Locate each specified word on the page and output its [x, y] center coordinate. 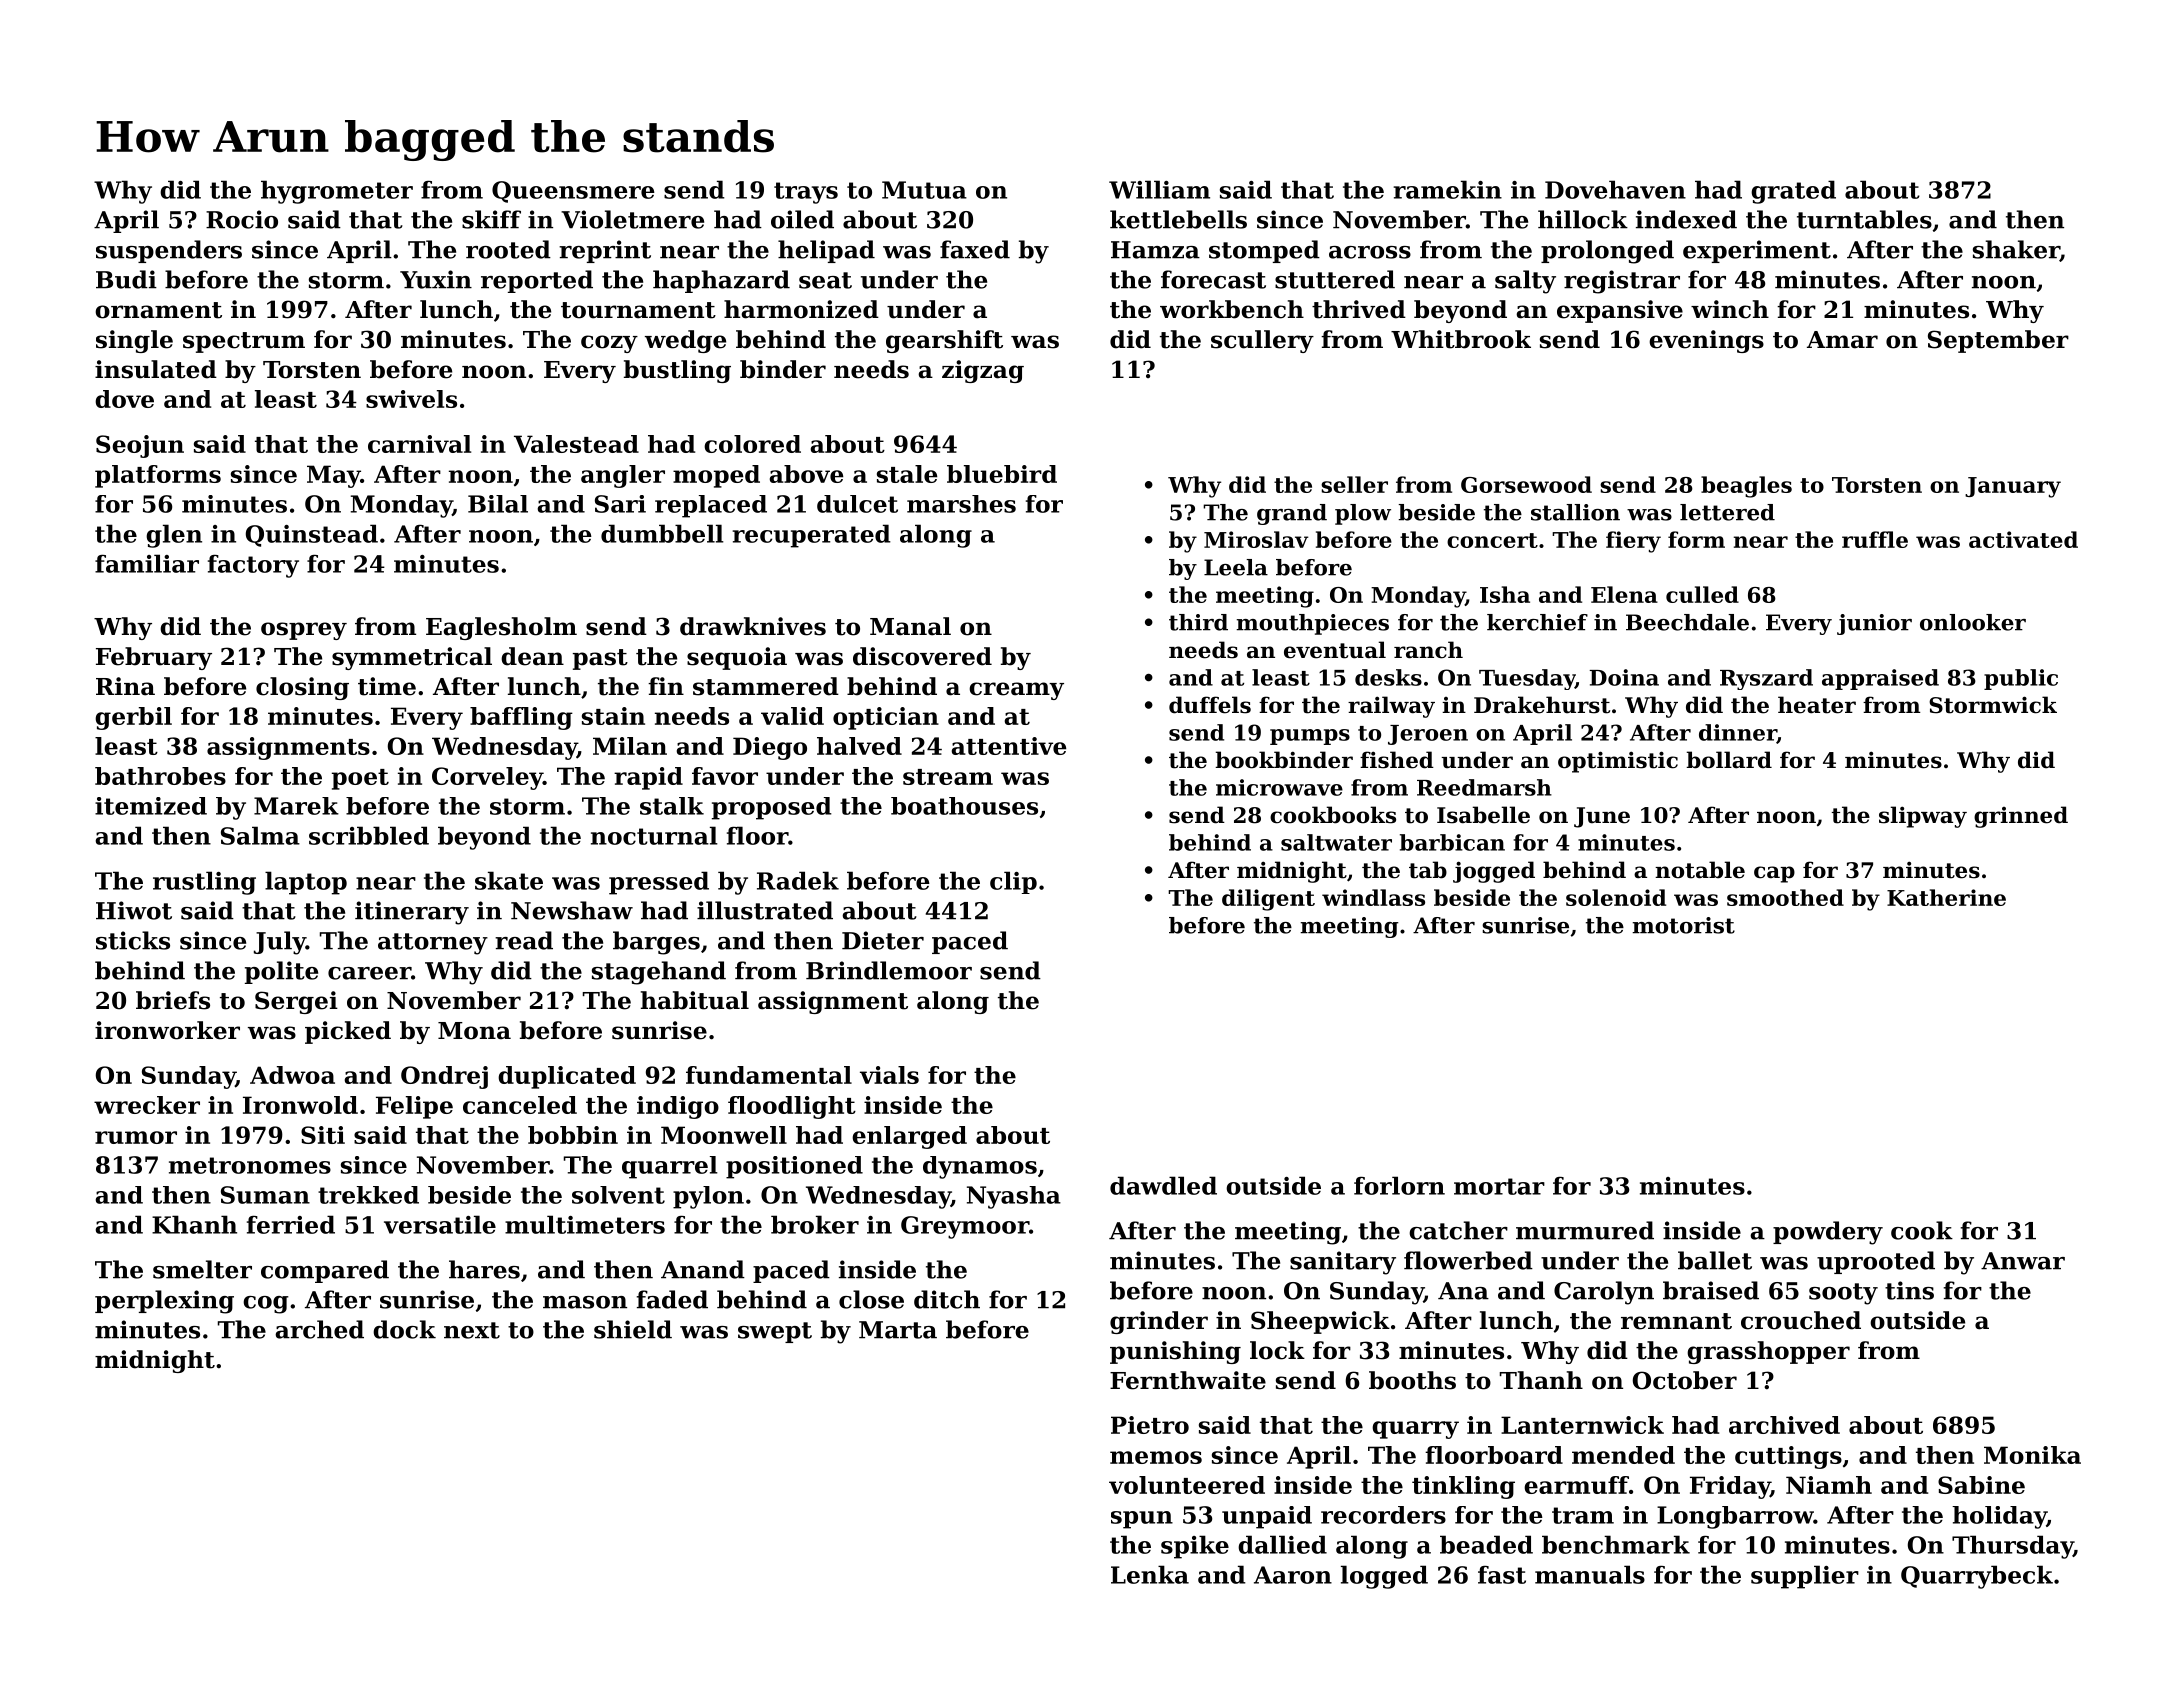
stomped [1264, 251]
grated [1793, 192]
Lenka [1150, 1574]
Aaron [1293, 1575]
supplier [1805, 1577]
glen [174, 536]
